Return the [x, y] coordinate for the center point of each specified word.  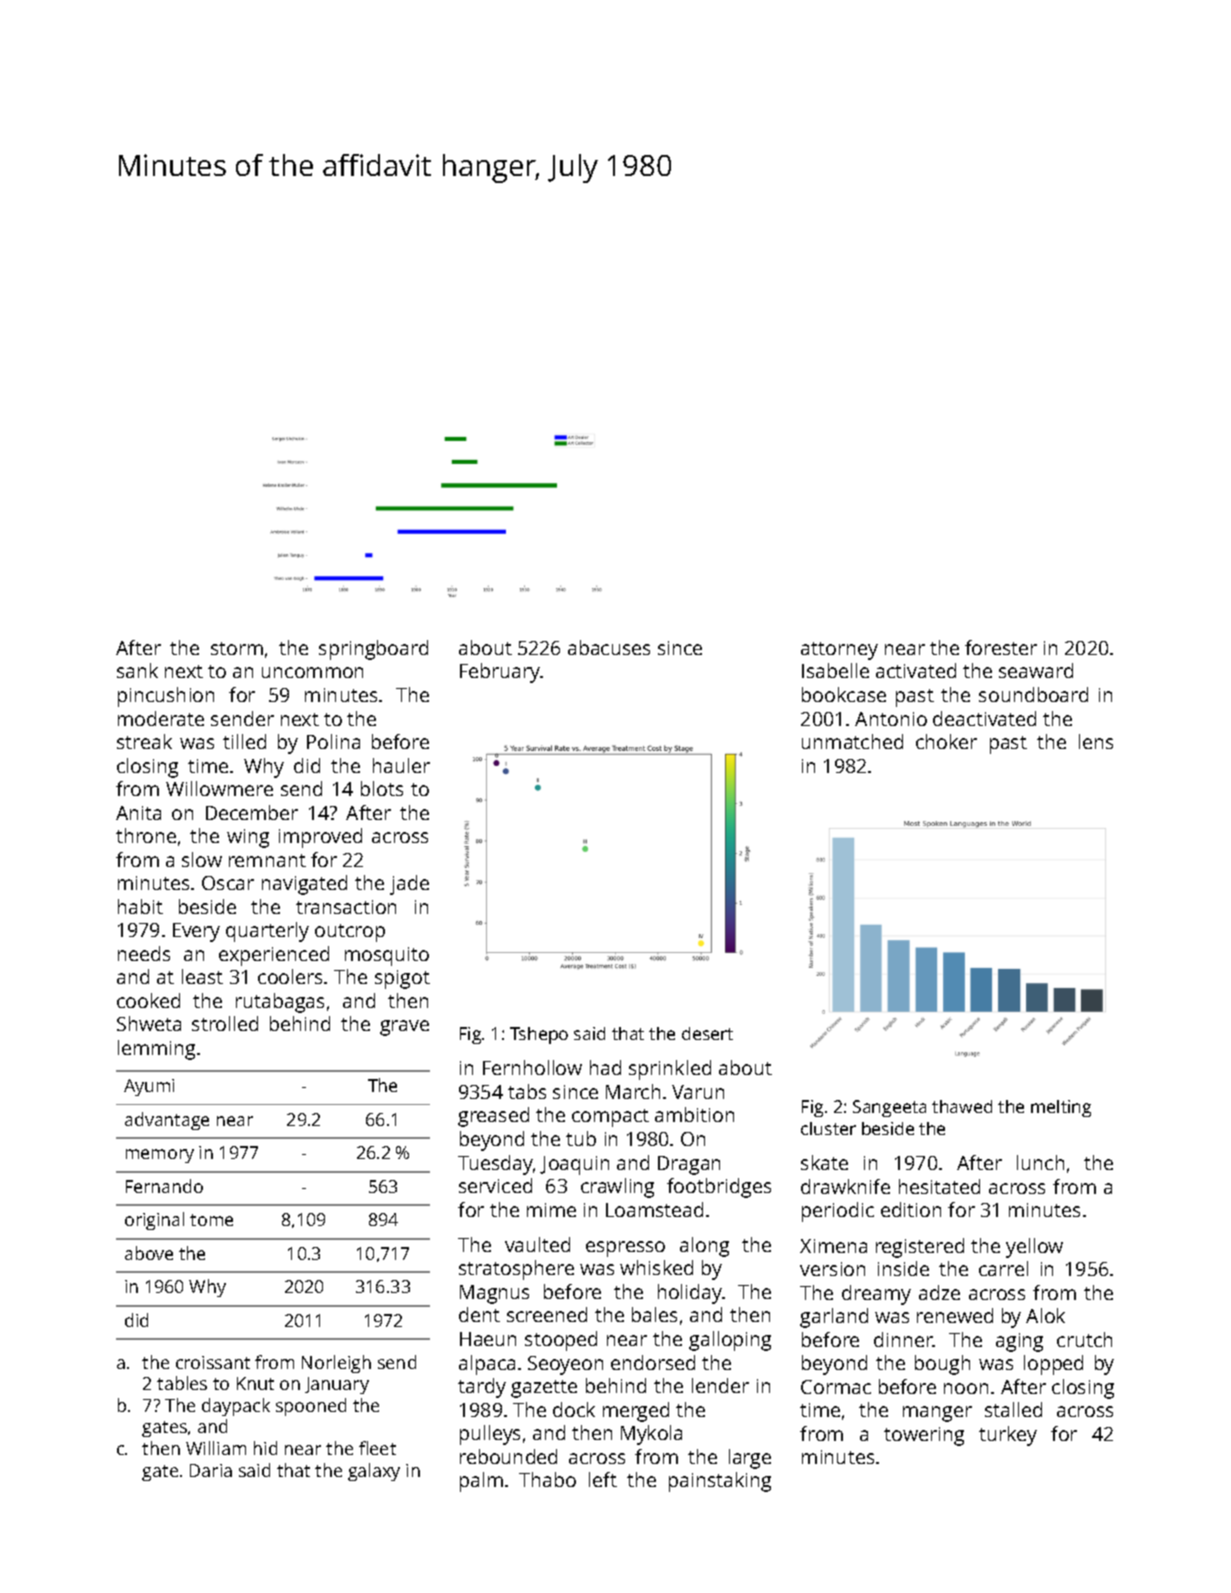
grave [404, 1028]
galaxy [374, 1472]
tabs [527, 1091]
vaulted [537, 1244]
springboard [373, 650]
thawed [962, 1106]
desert [707, 1033]
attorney [839, 651]
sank [137, 670]
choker [946, 741]
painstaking [720, 1482]
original [154, 1221]
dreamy [876, 1295]
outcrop [350, 933]
